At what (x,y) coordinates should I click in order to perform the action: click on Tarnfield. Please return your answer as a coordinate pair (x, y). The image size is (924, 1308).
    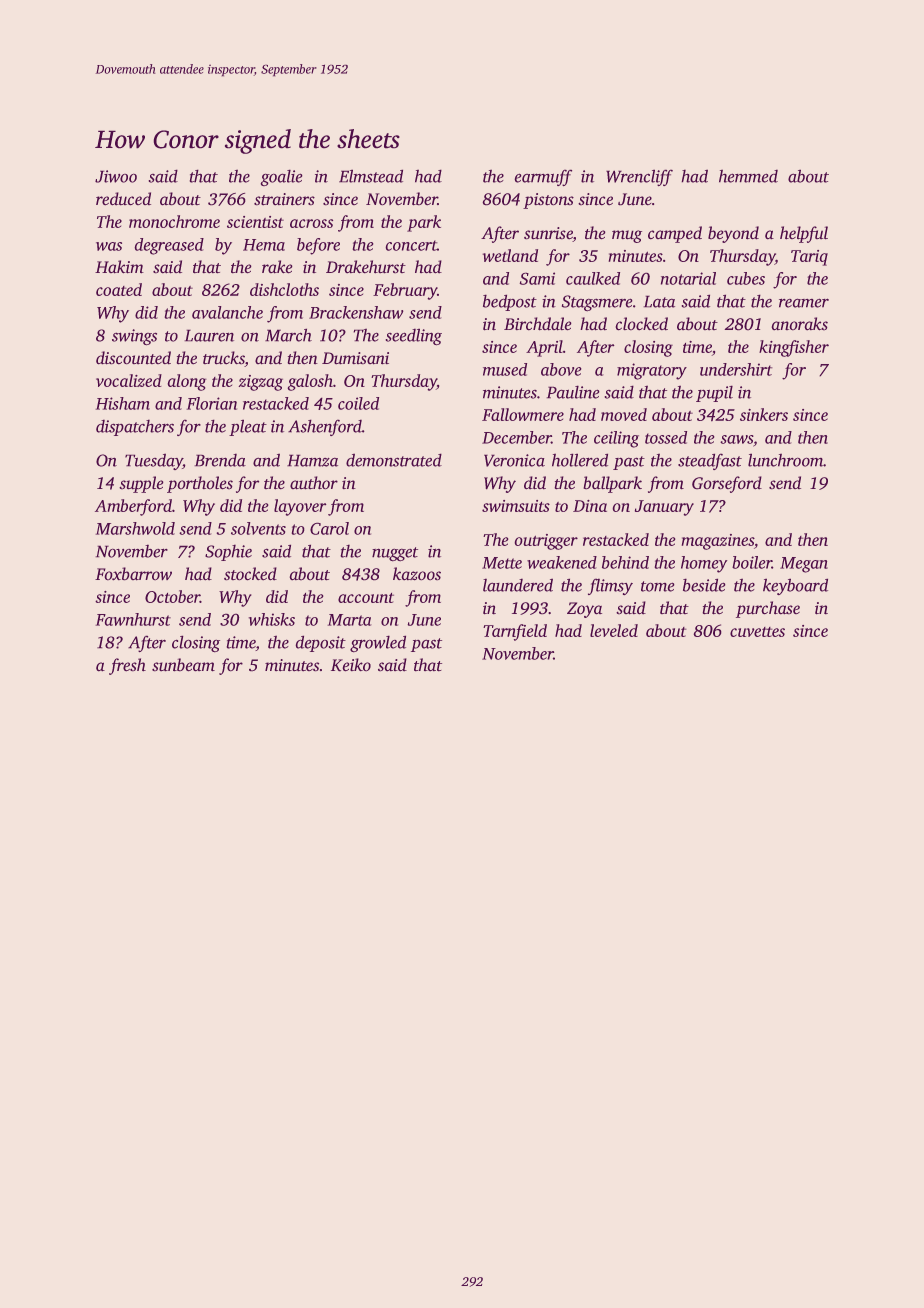
    Looking at the image, I should click on (515, 632).
